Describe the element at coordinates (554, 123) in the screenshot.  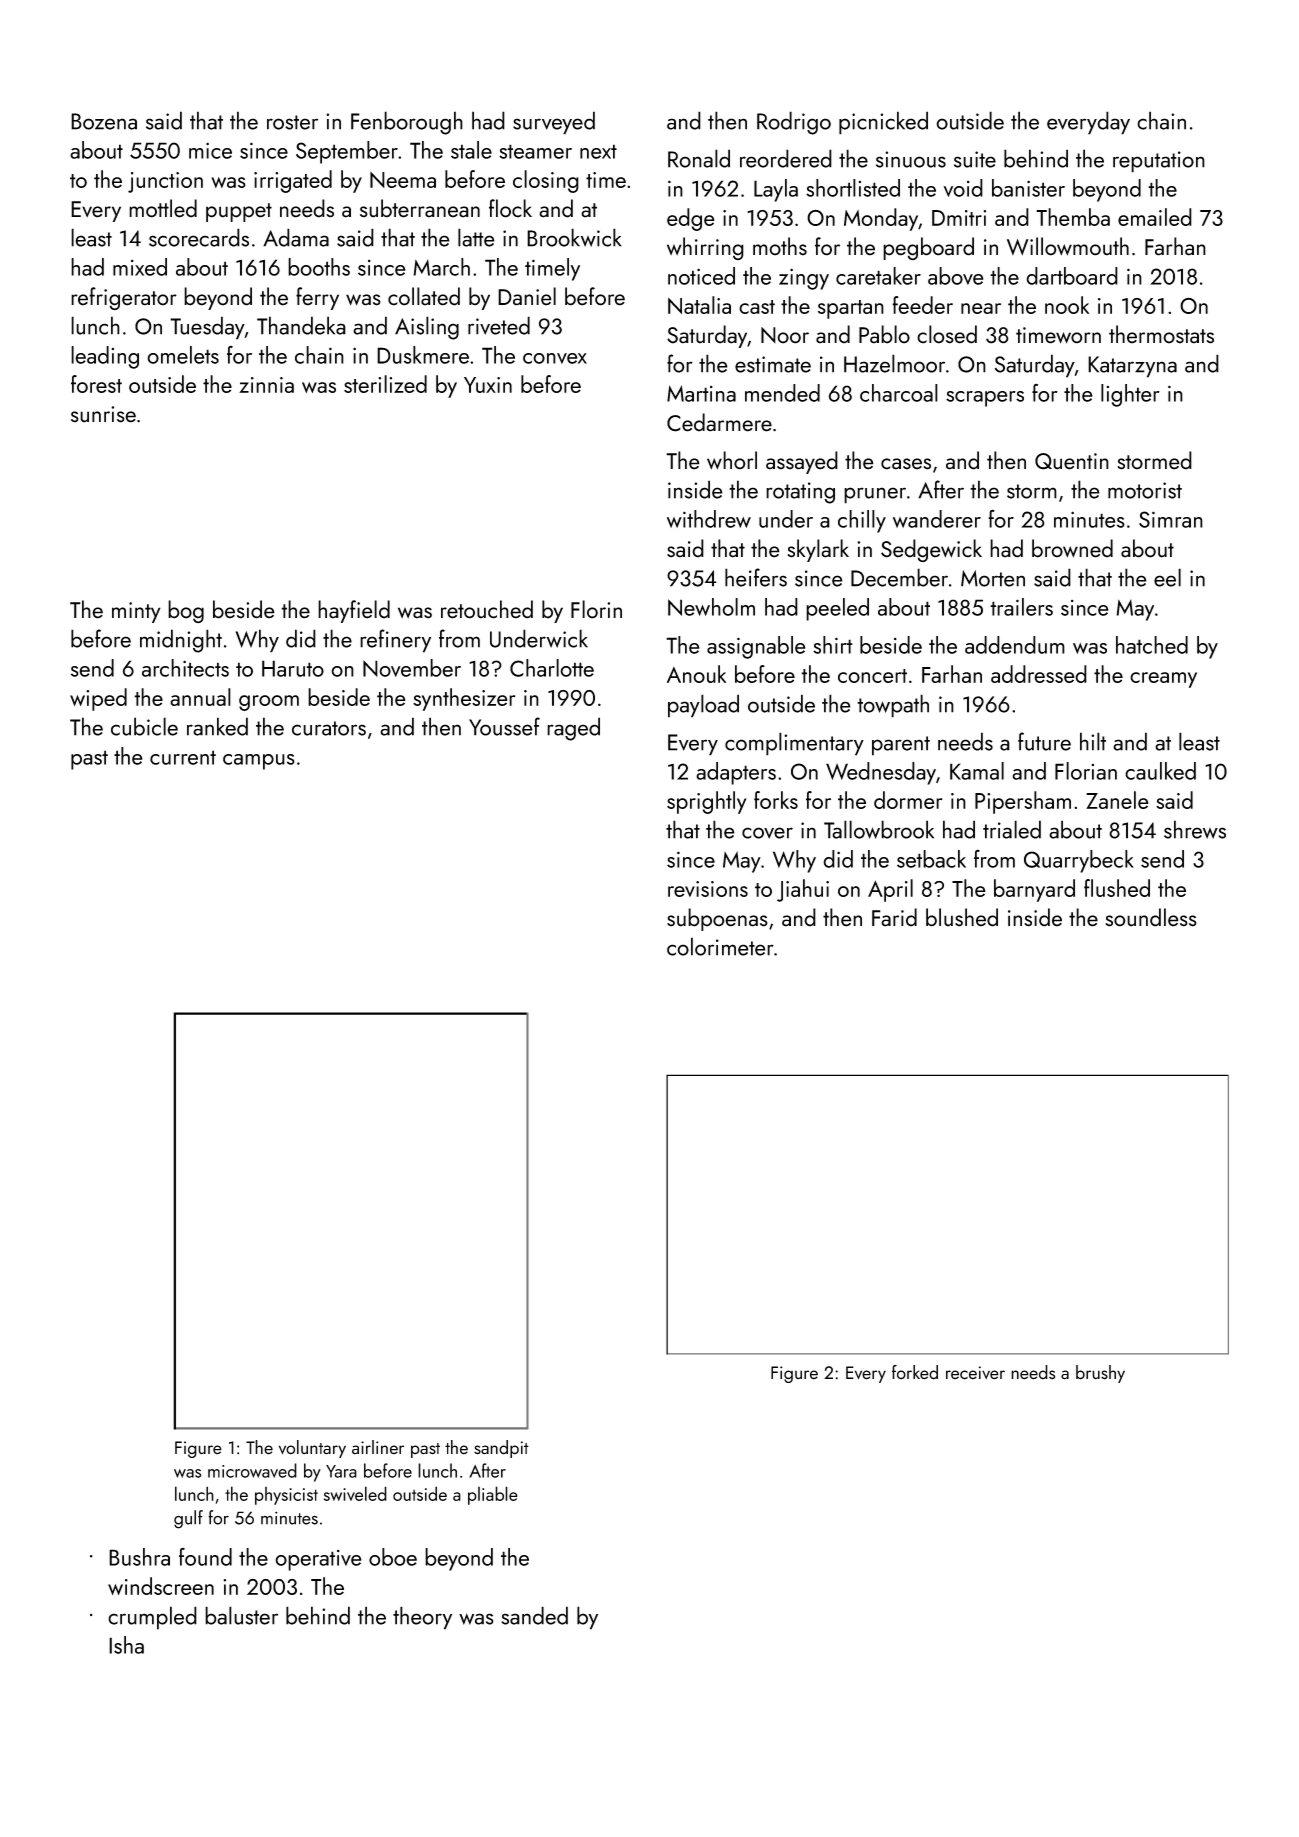
I see `surveyed` at that location.
